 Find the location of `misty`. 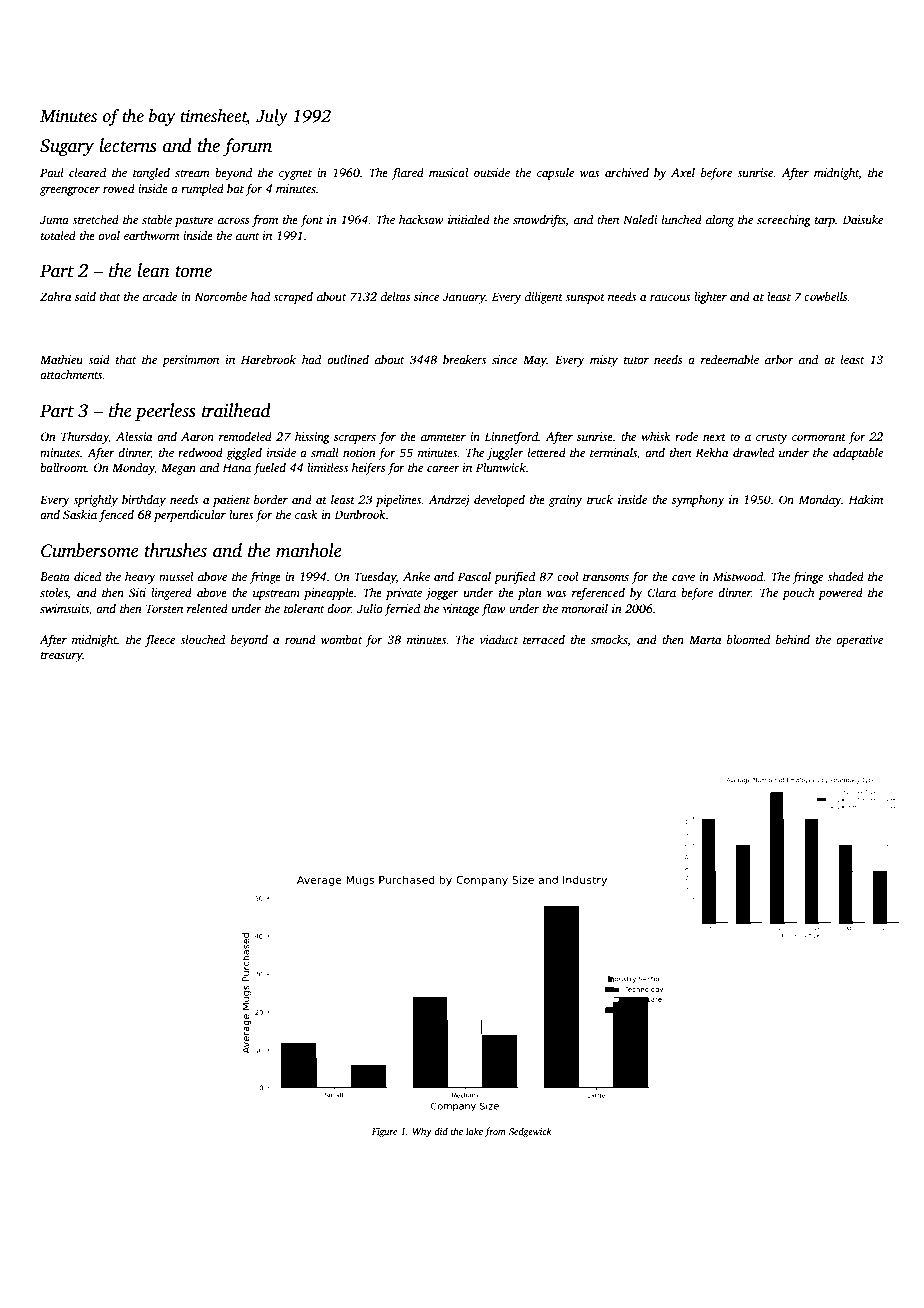

misty is located at coordinates (604, 361).
